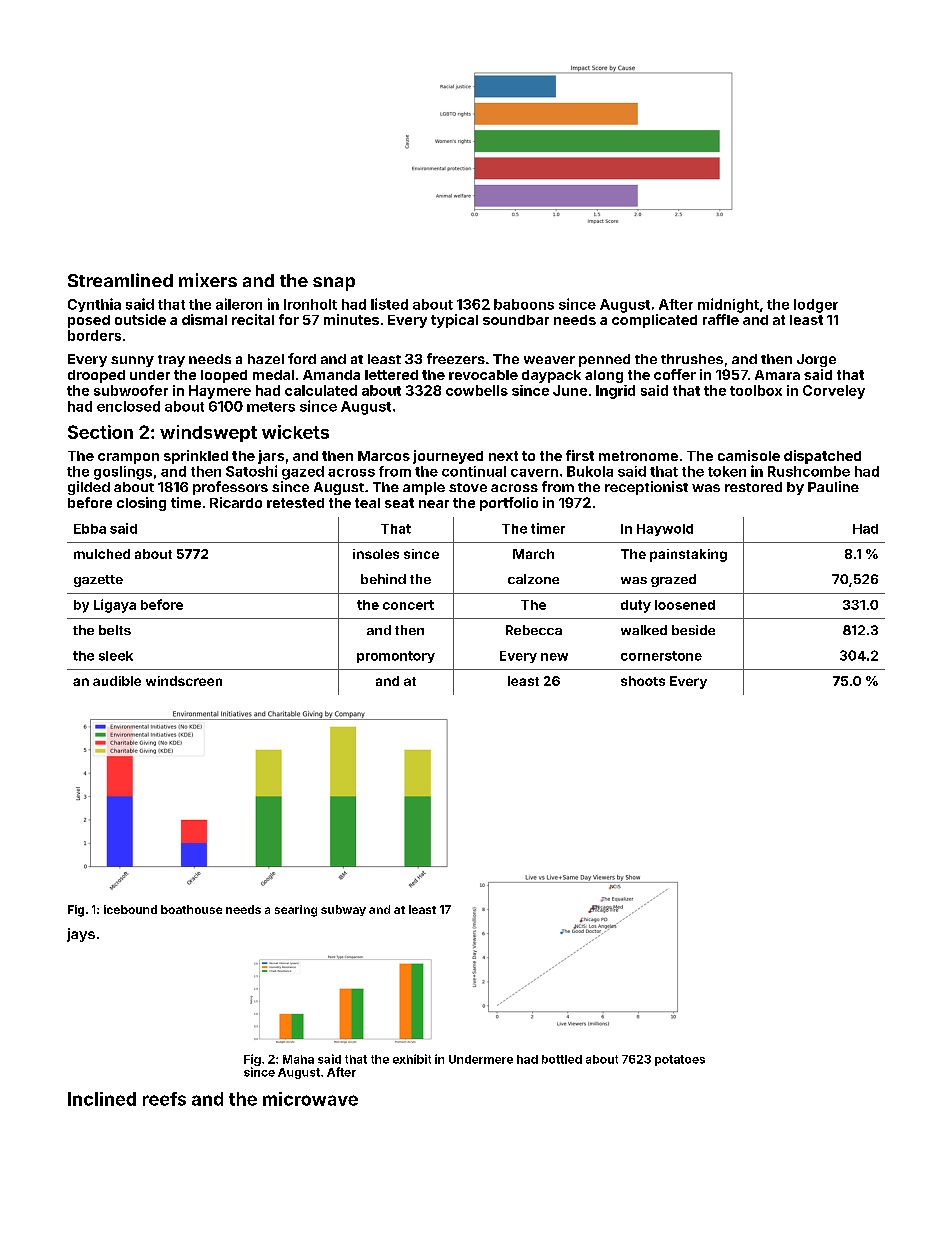 The image size is (952, 1233). Describe the element at coordinates (81, 935) in the page. I see `jays` at that location.
